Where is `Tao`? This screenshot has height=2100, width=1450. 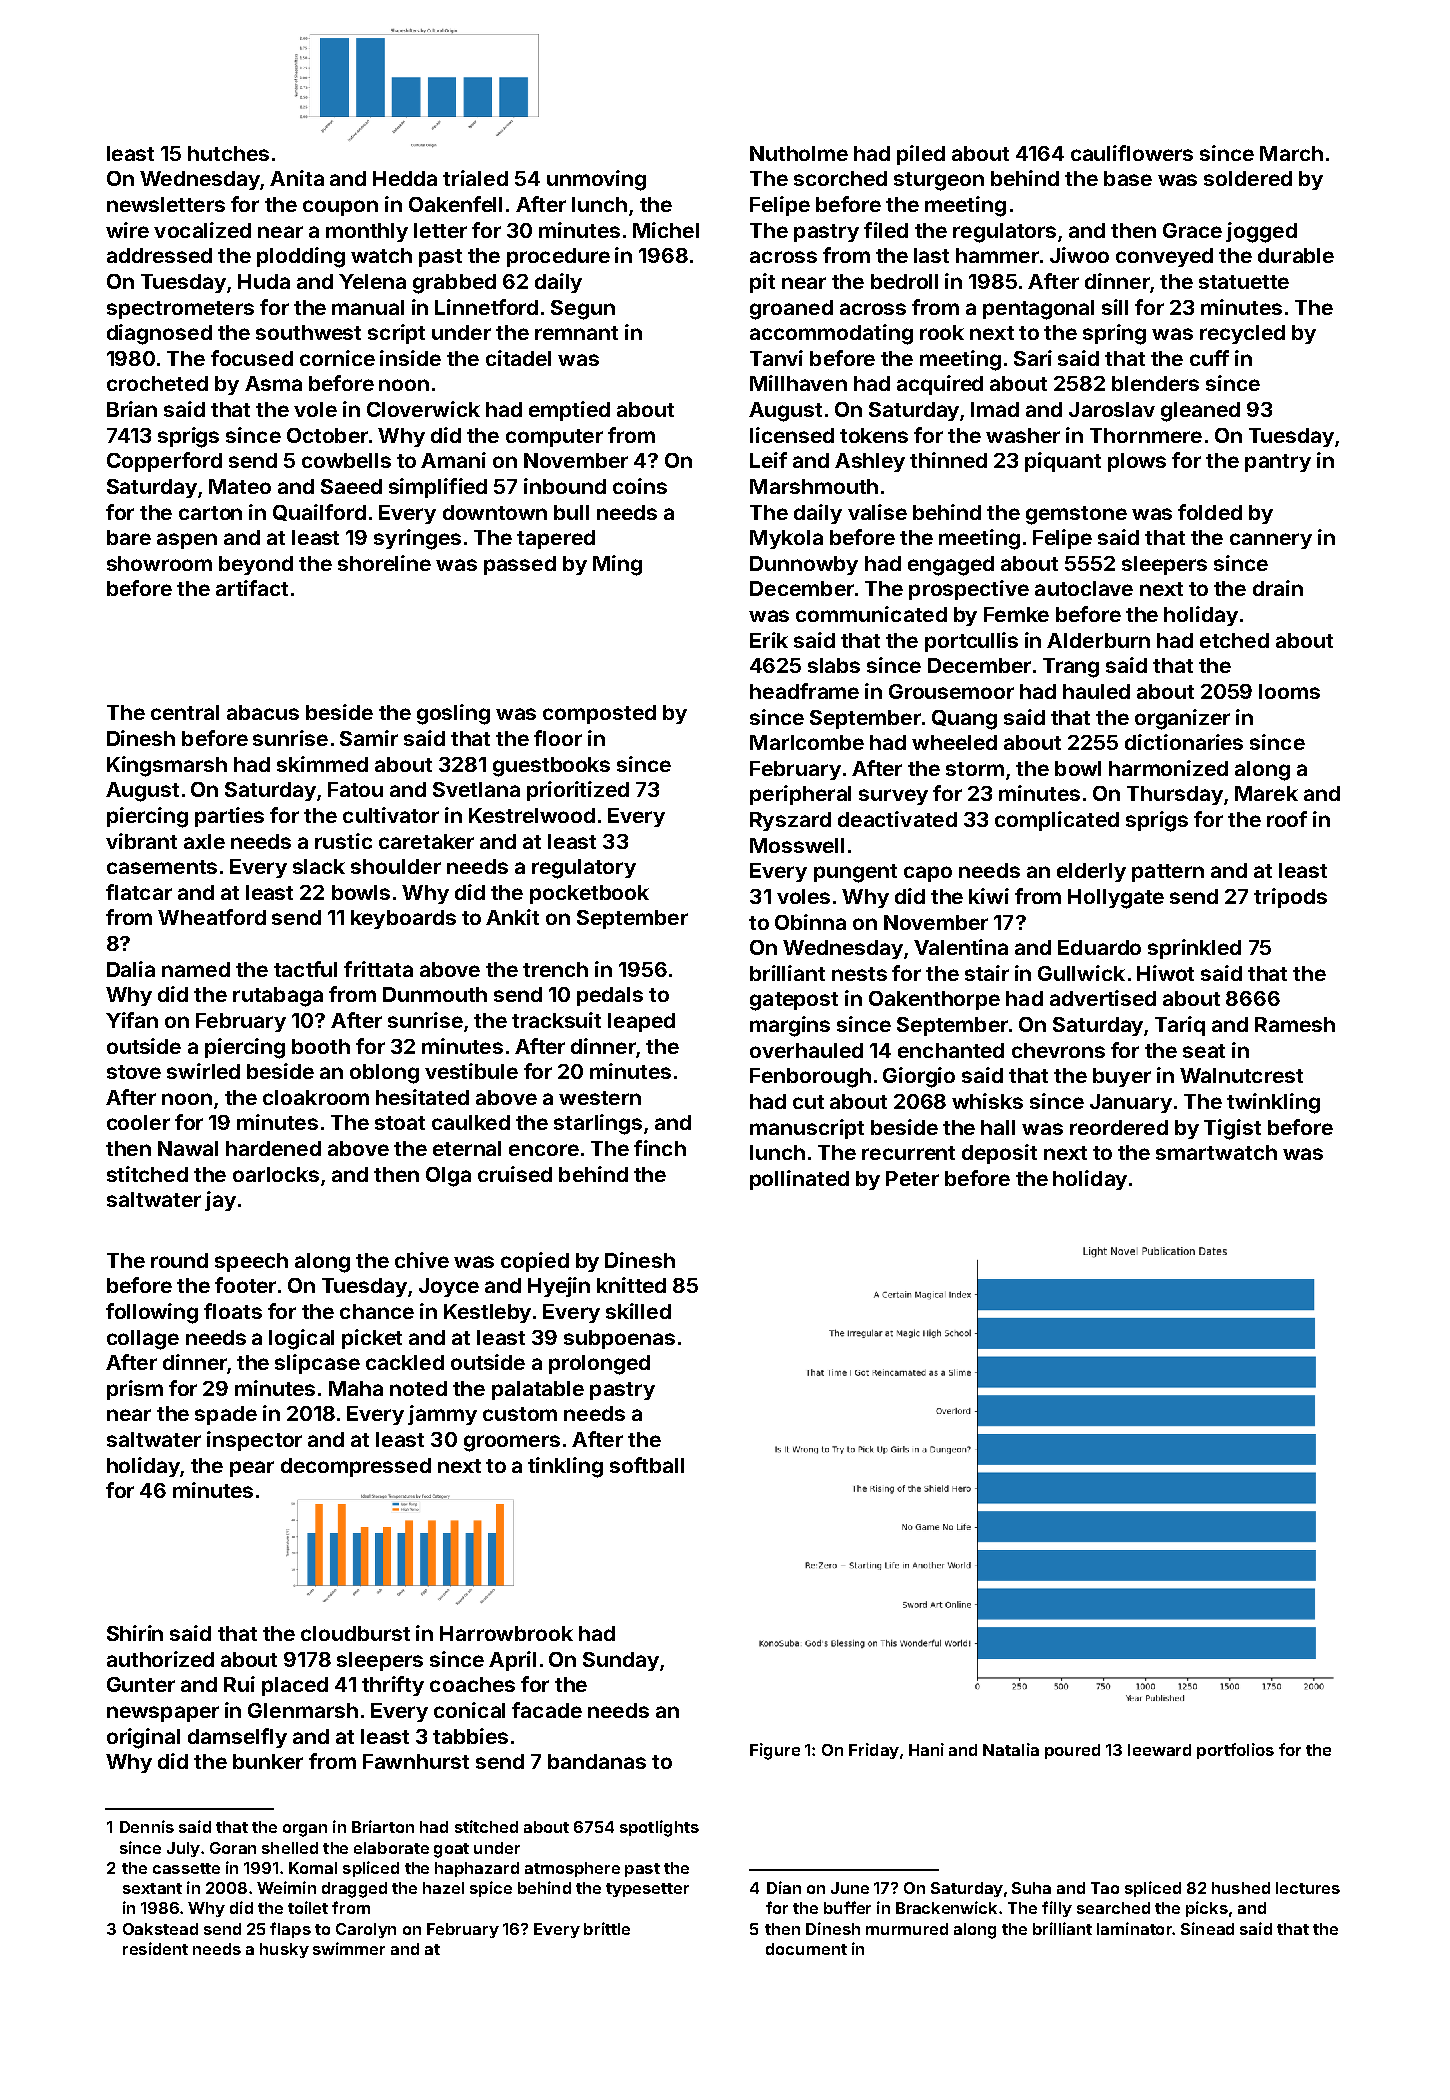 Tao is located at coordinates (1105, 1888).
